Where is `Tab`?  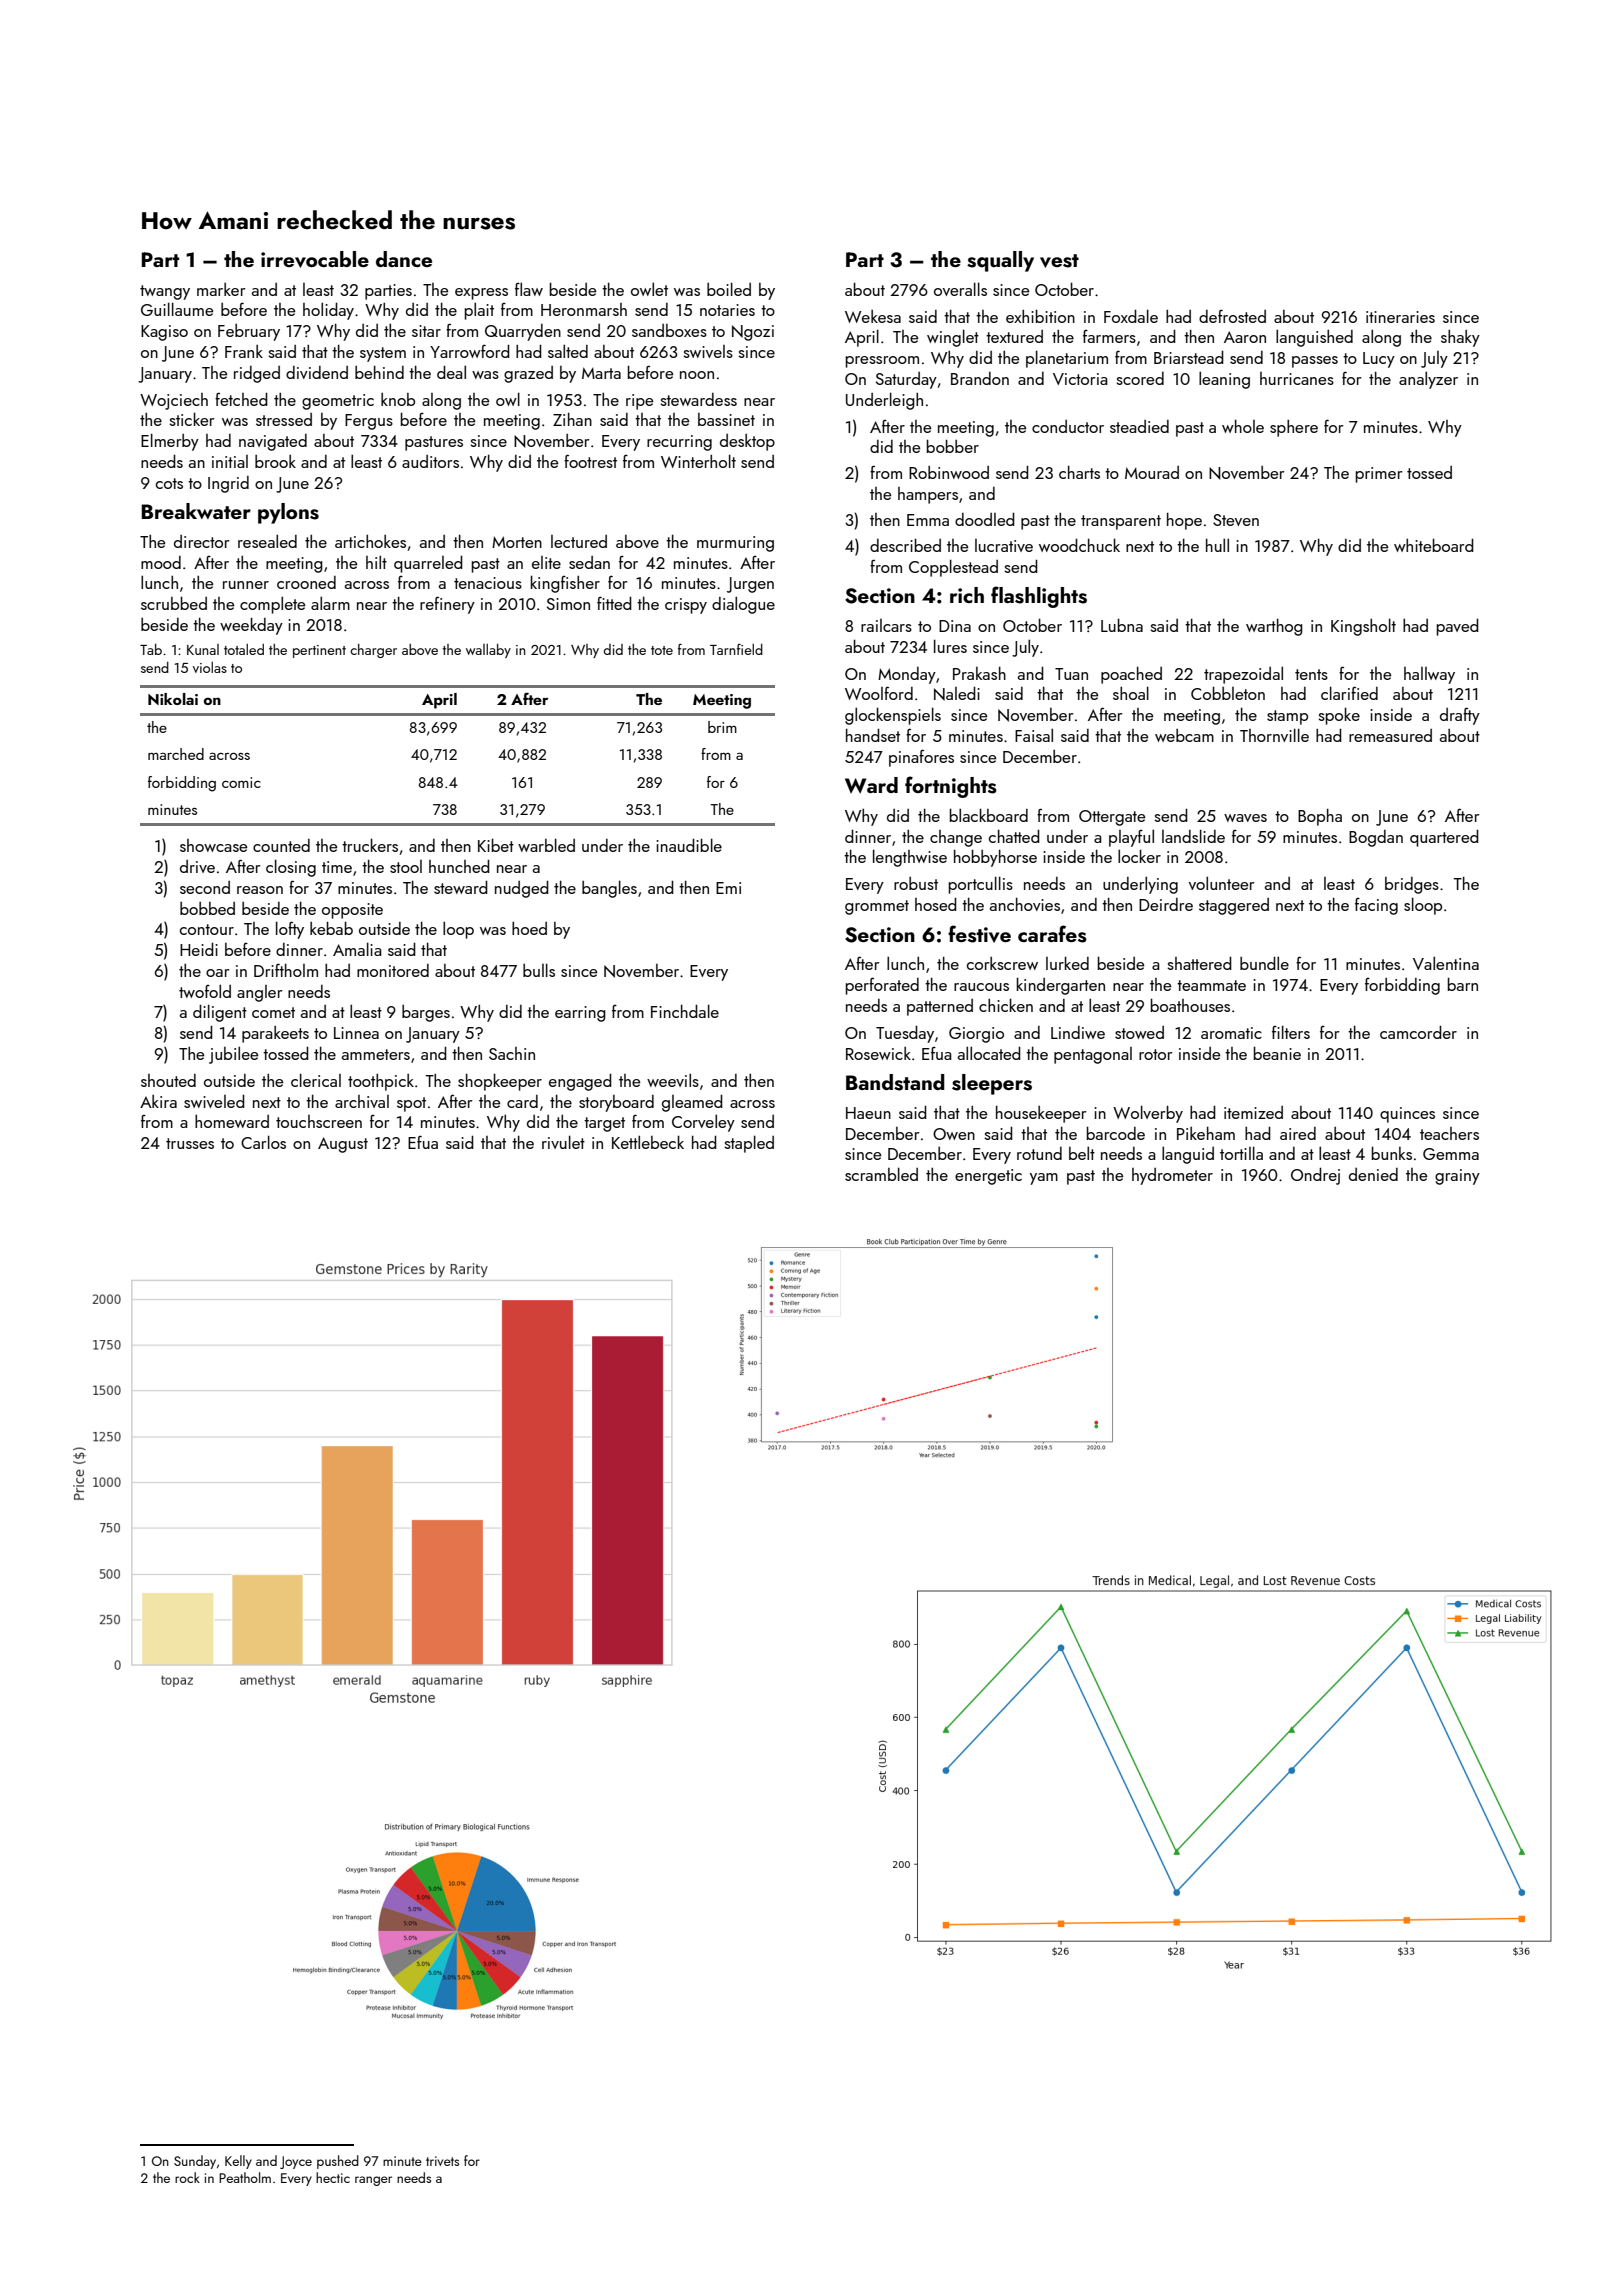 Tab is located at coordinates (151, 649).
